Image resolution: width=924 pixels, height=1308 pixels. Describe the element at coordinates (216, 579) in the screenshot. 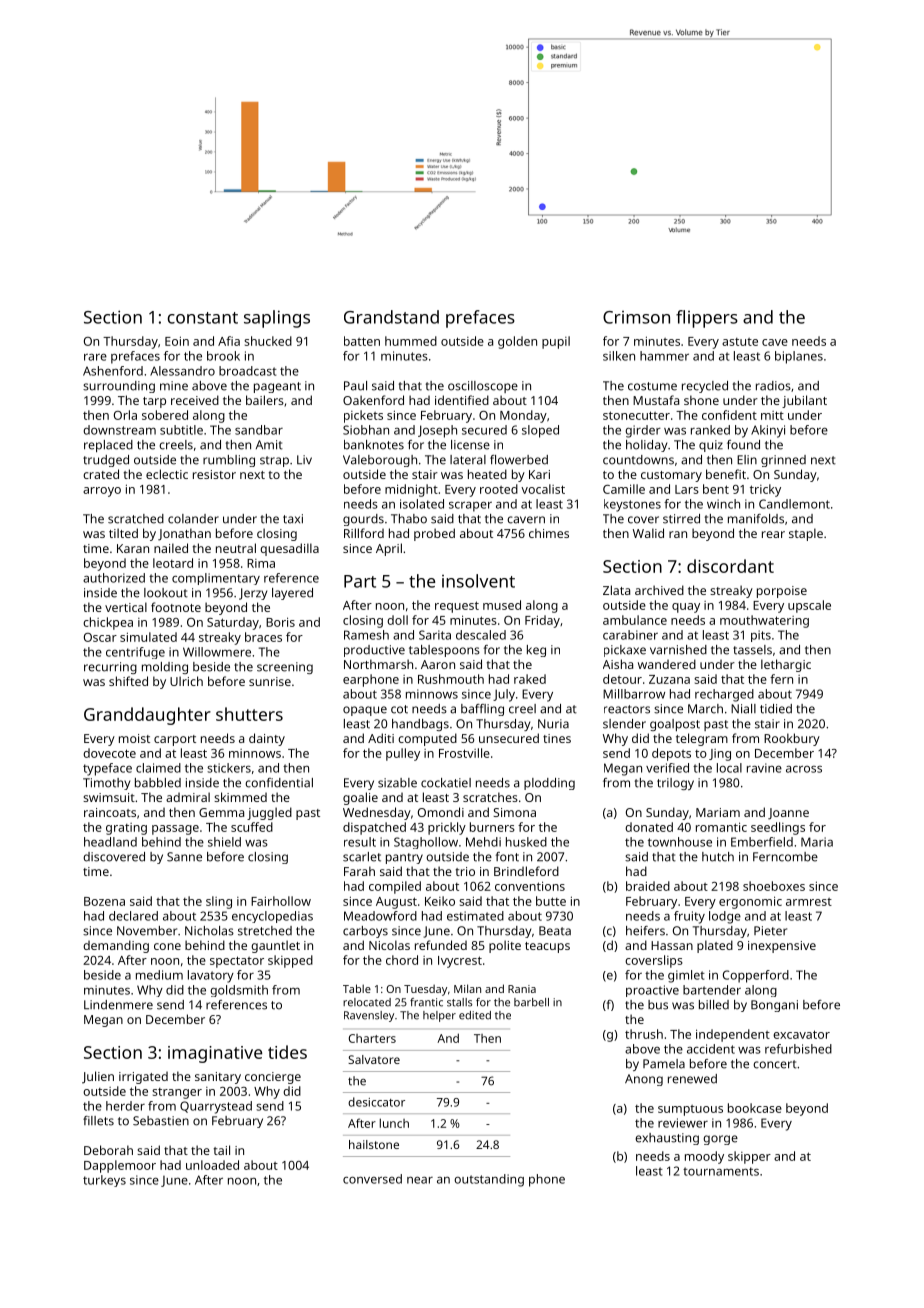

I see `complimentary` at that location.
